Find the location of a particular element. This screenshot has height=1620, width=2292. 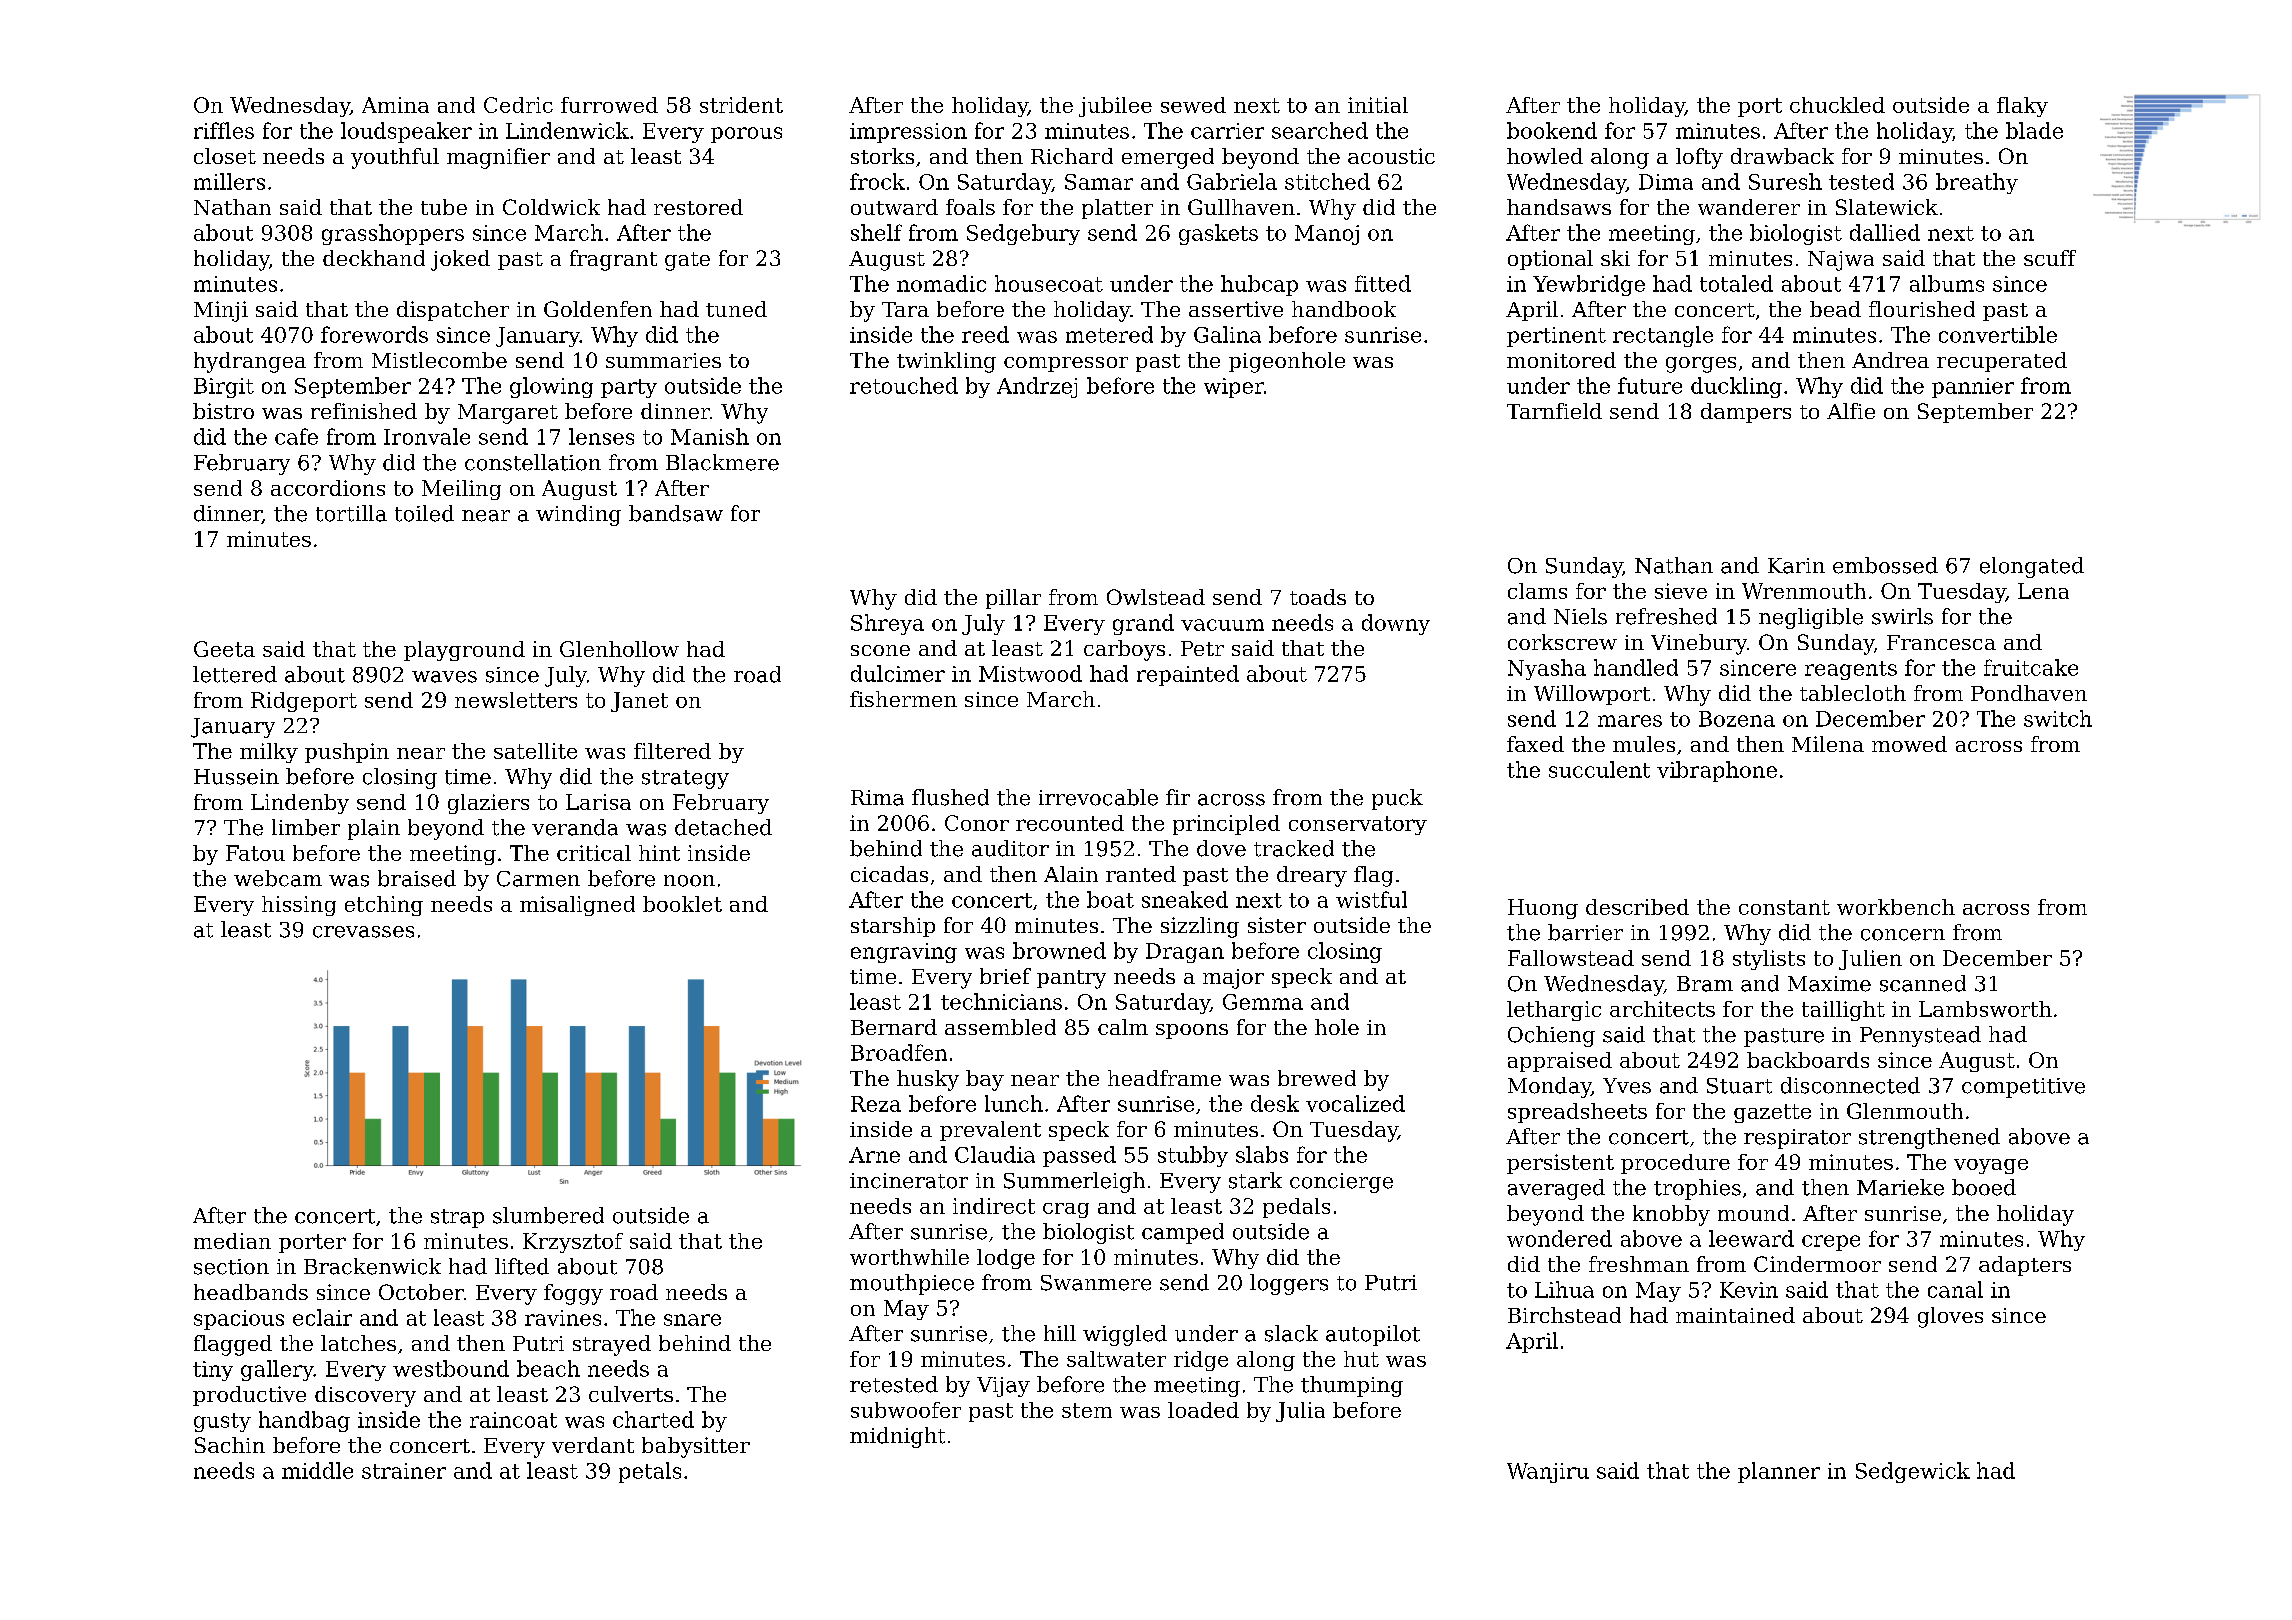

Amina is located at coordinates (395, 105).
